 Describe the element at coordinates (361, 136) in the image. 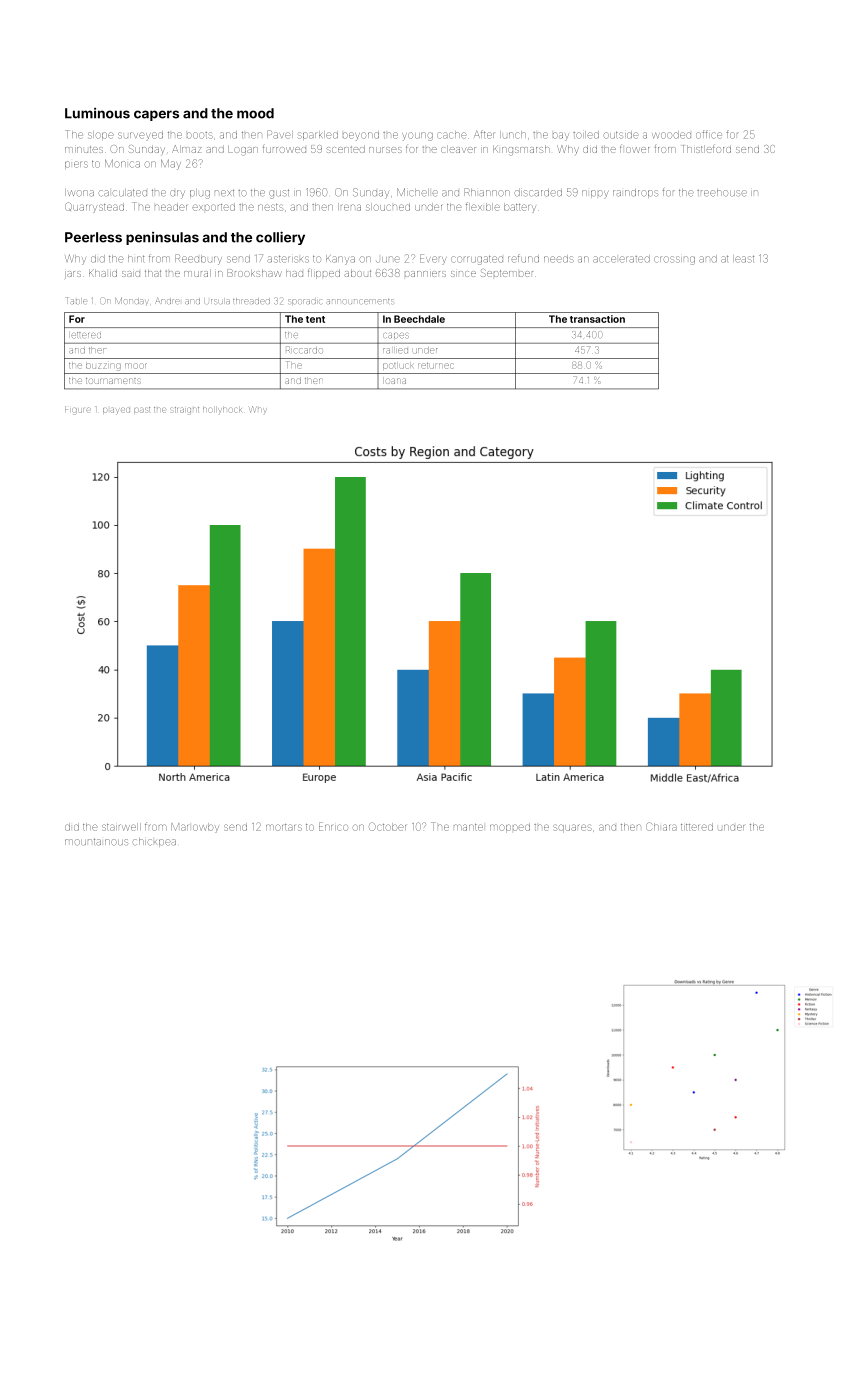

I see `beyond` at that location.
